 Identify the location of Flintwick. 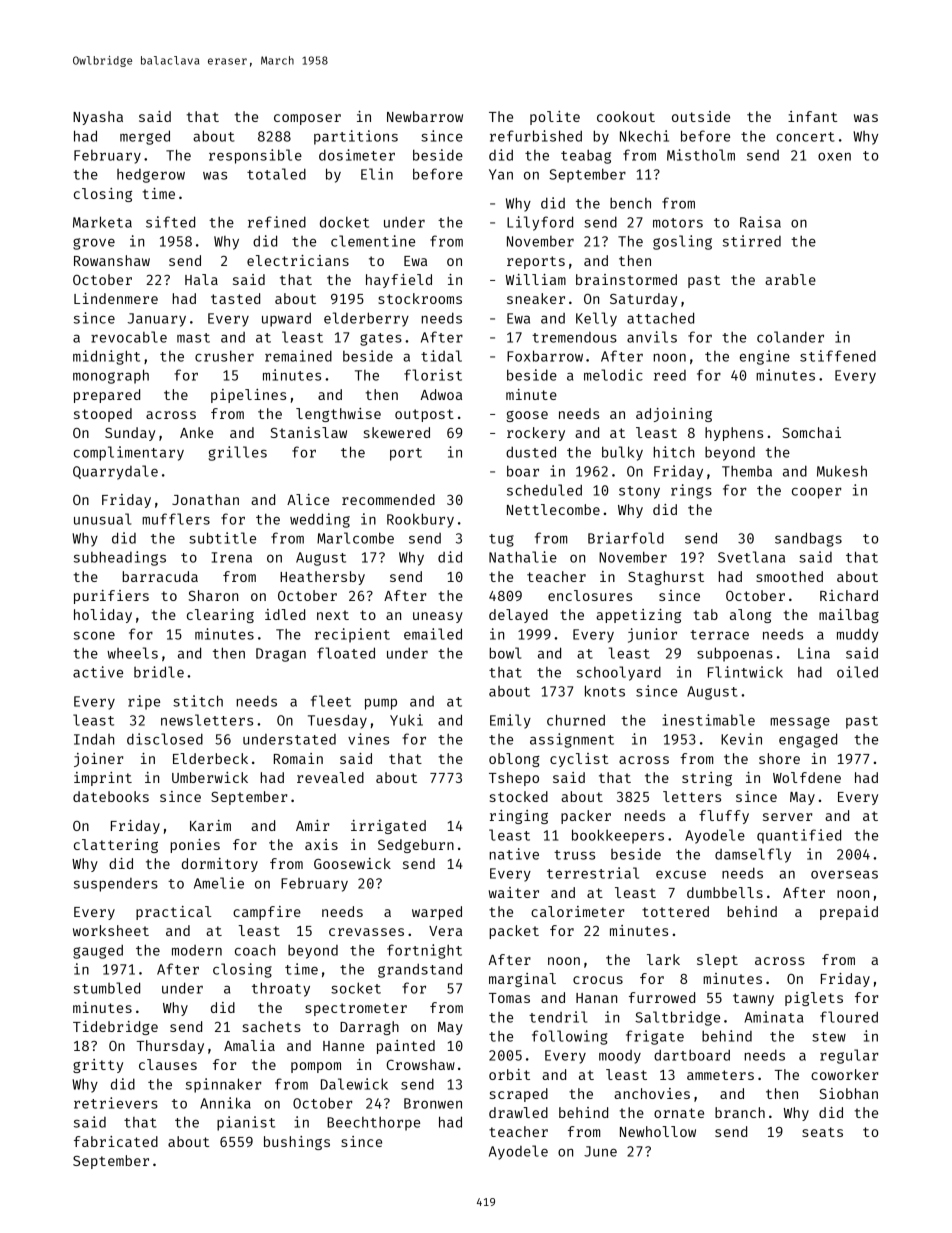
(745, 672).
